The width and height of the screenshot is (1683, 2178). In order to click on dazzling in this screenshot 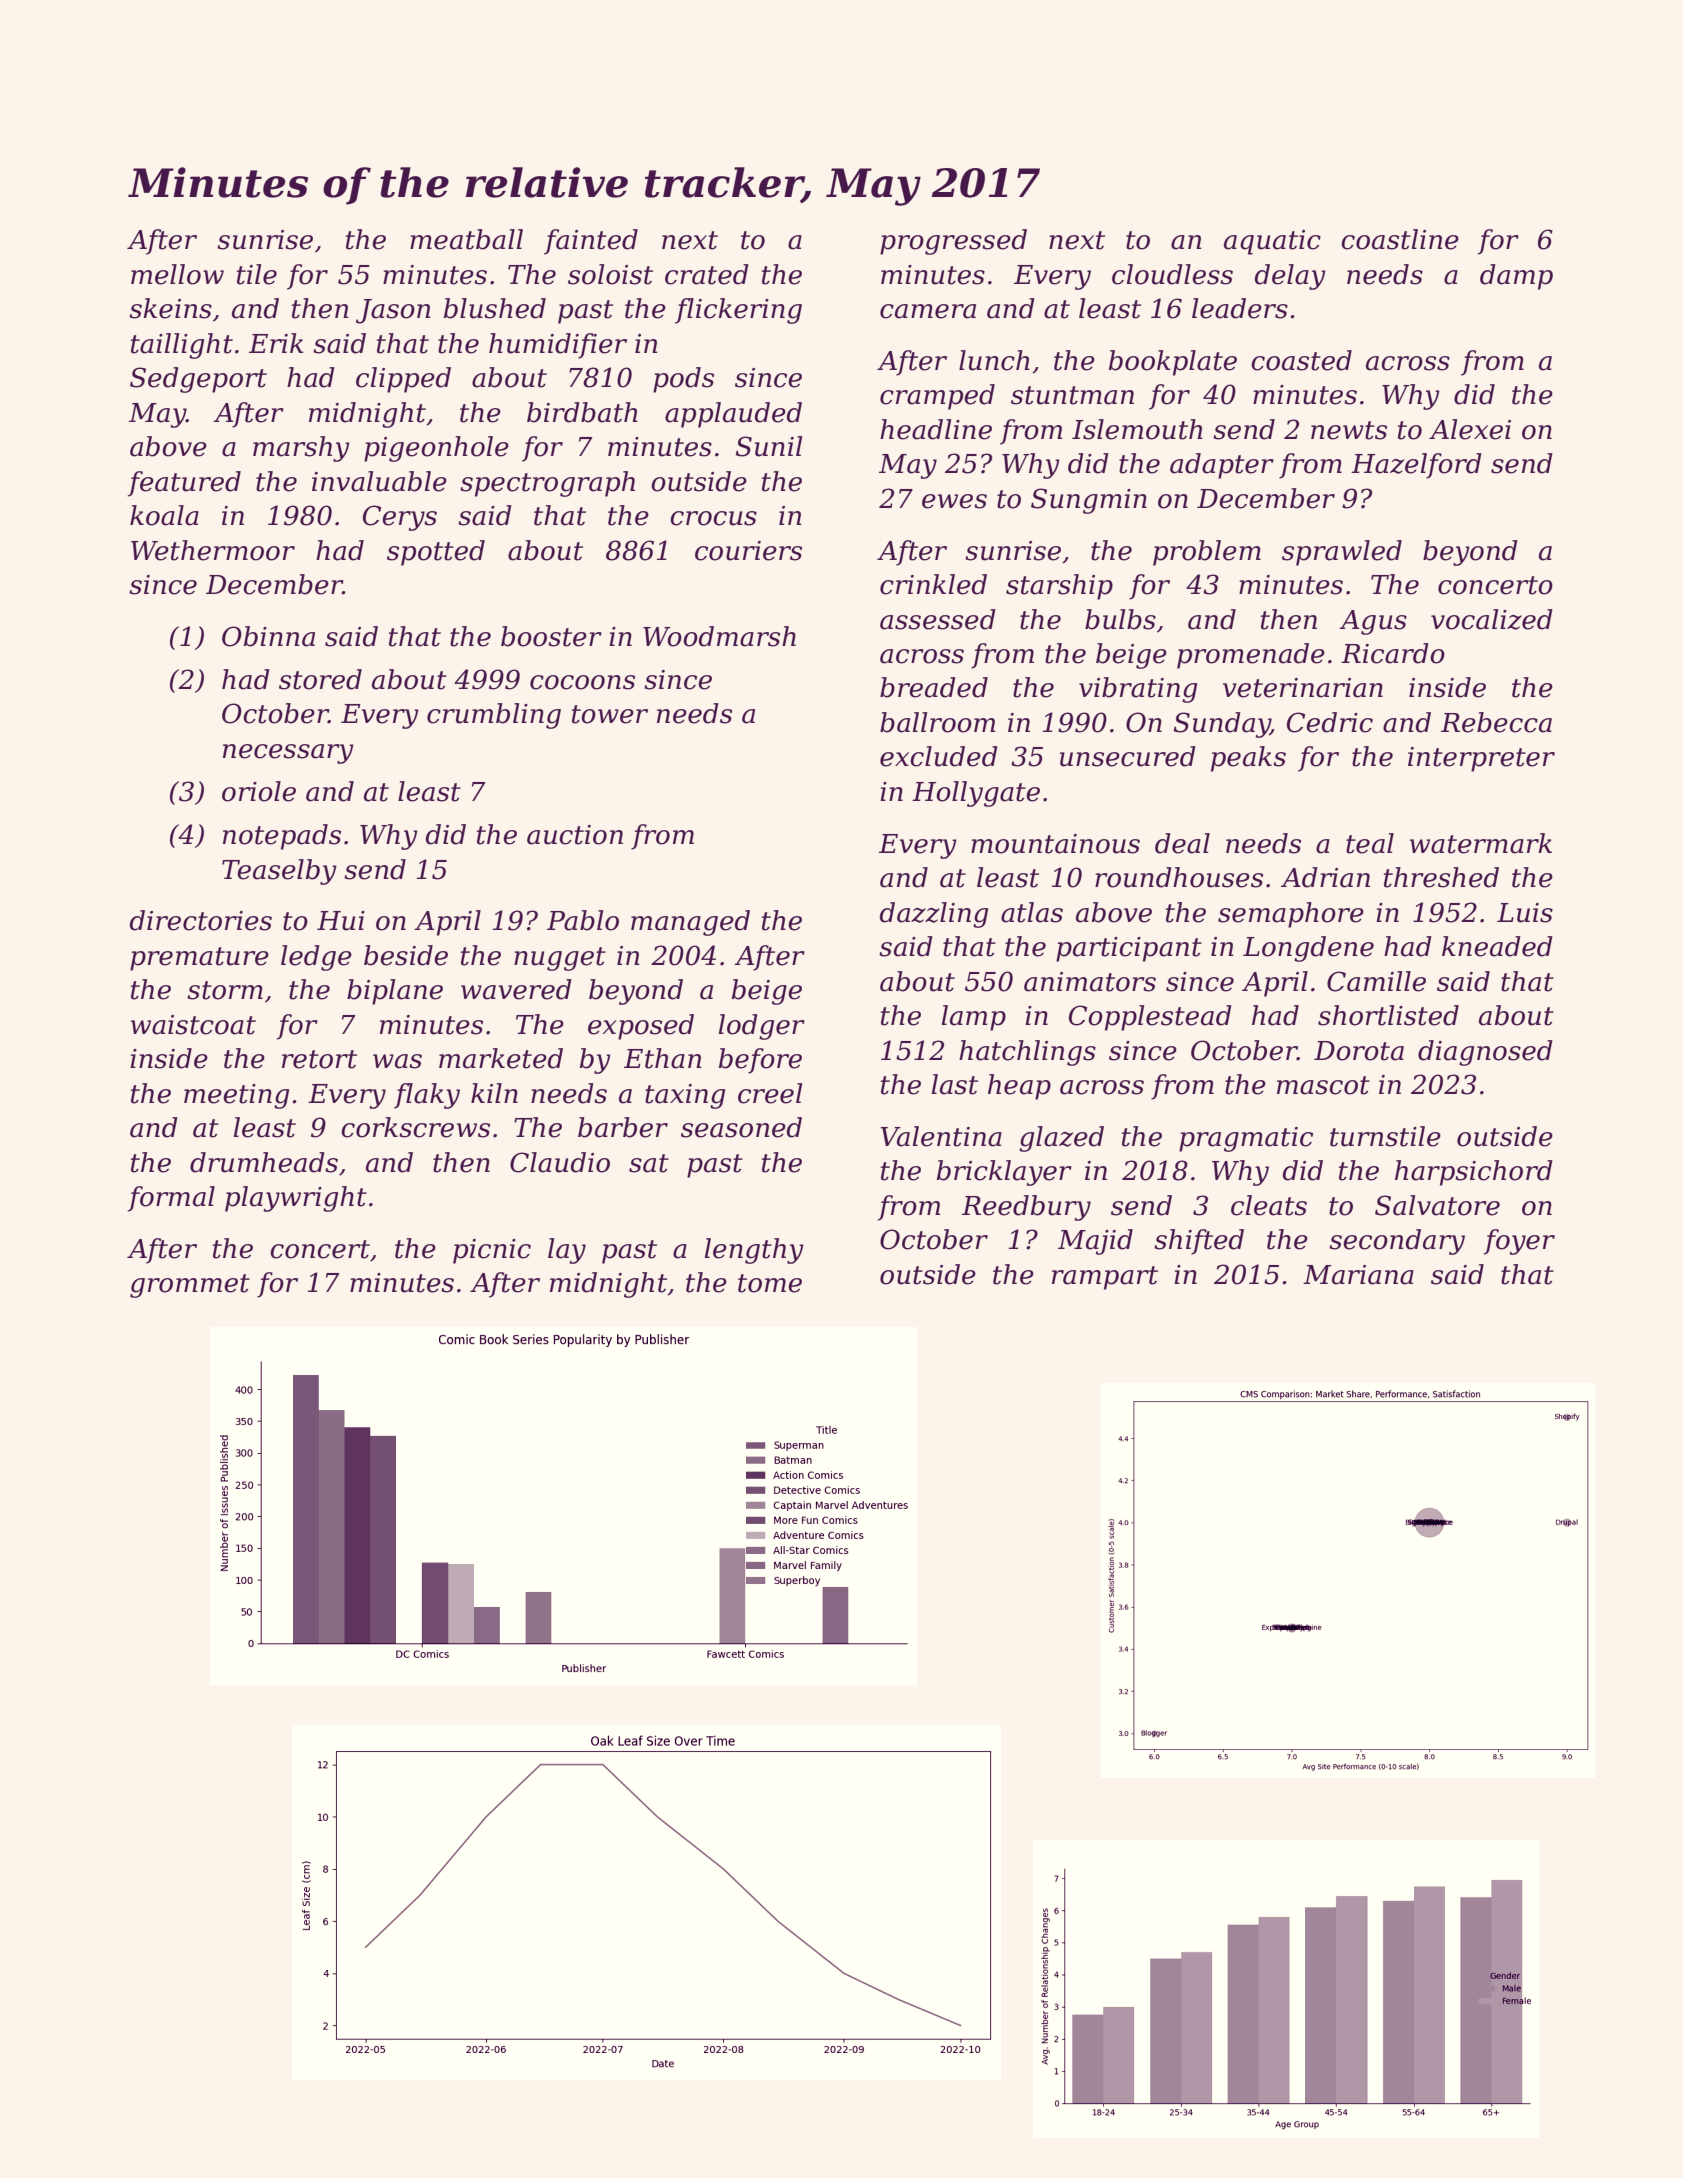, I will do `click(934, 915)`.
